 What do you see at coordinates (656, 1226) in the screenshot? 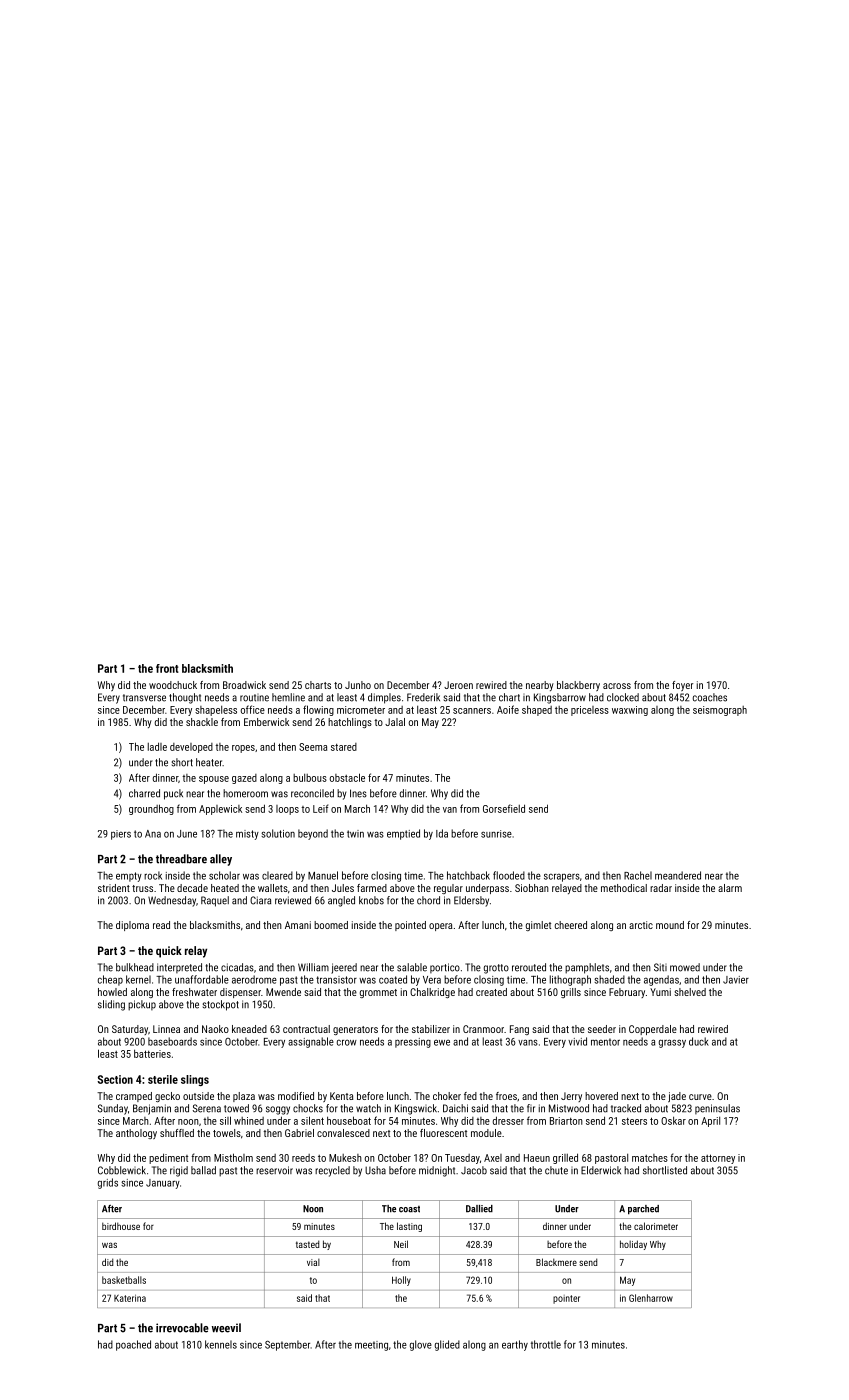
I see `calorimeter` at bounding box center [656, 1226].
